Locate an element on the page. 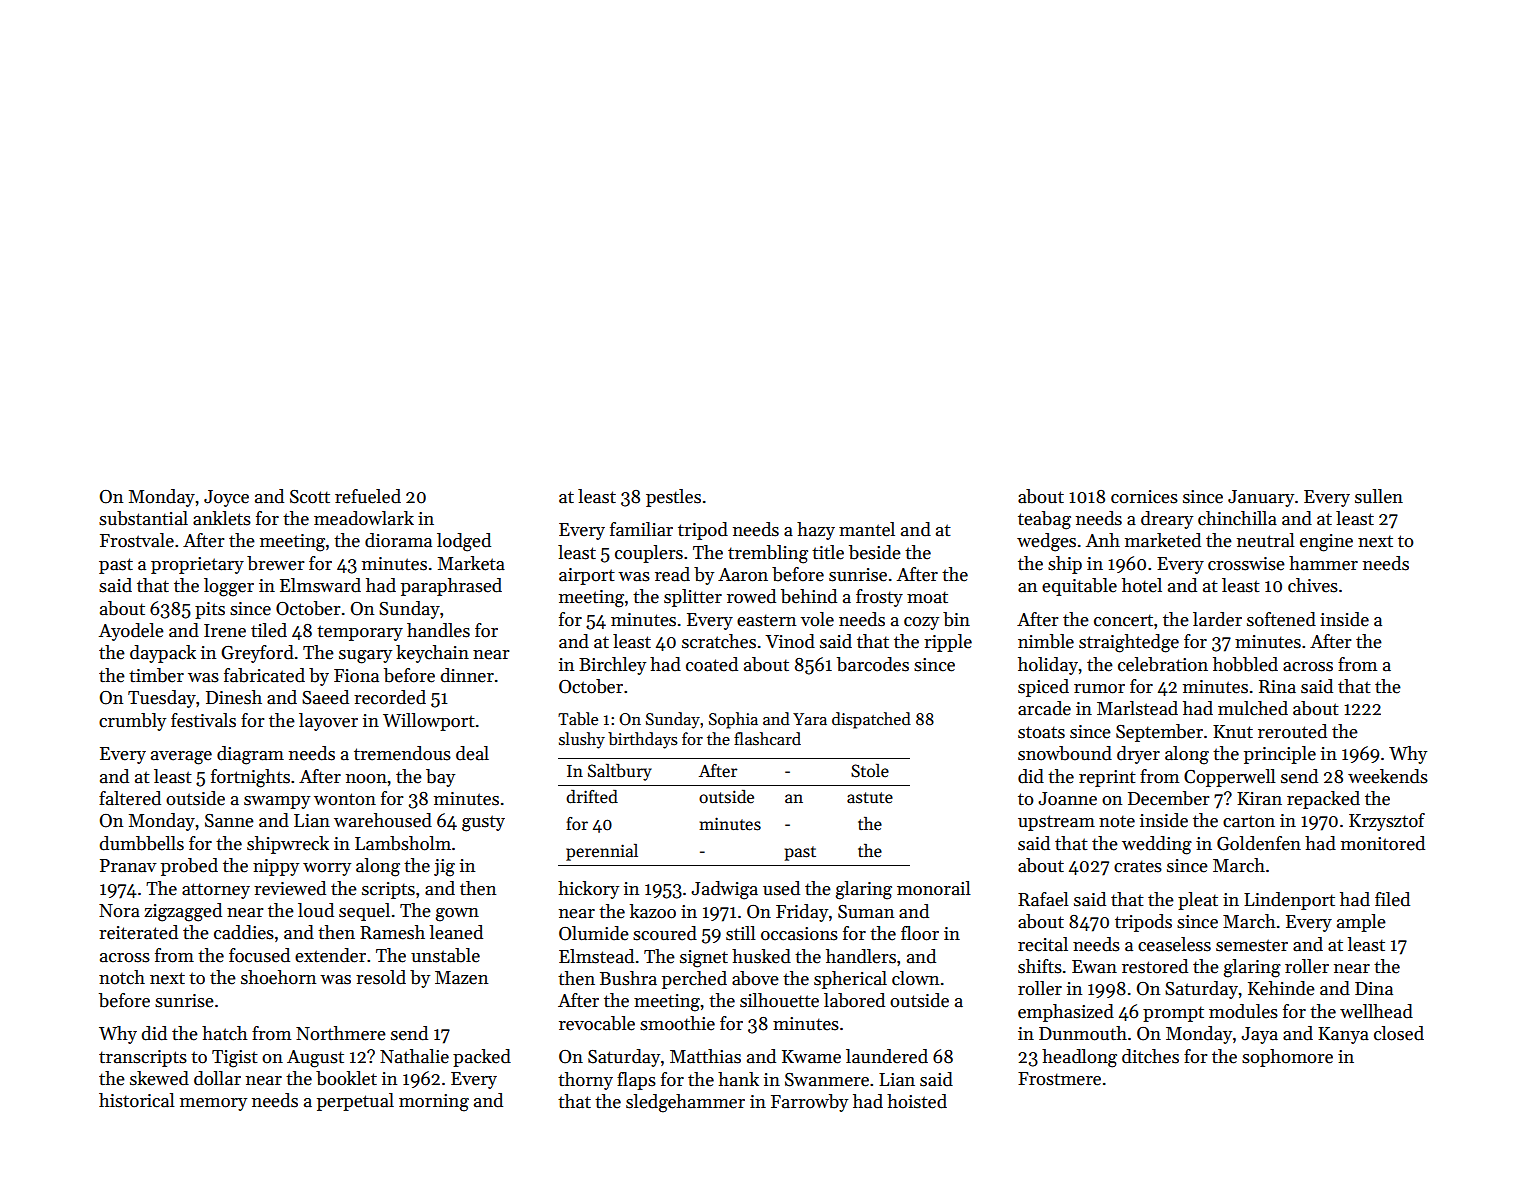  slushy is located at coordinates (582, 740).
